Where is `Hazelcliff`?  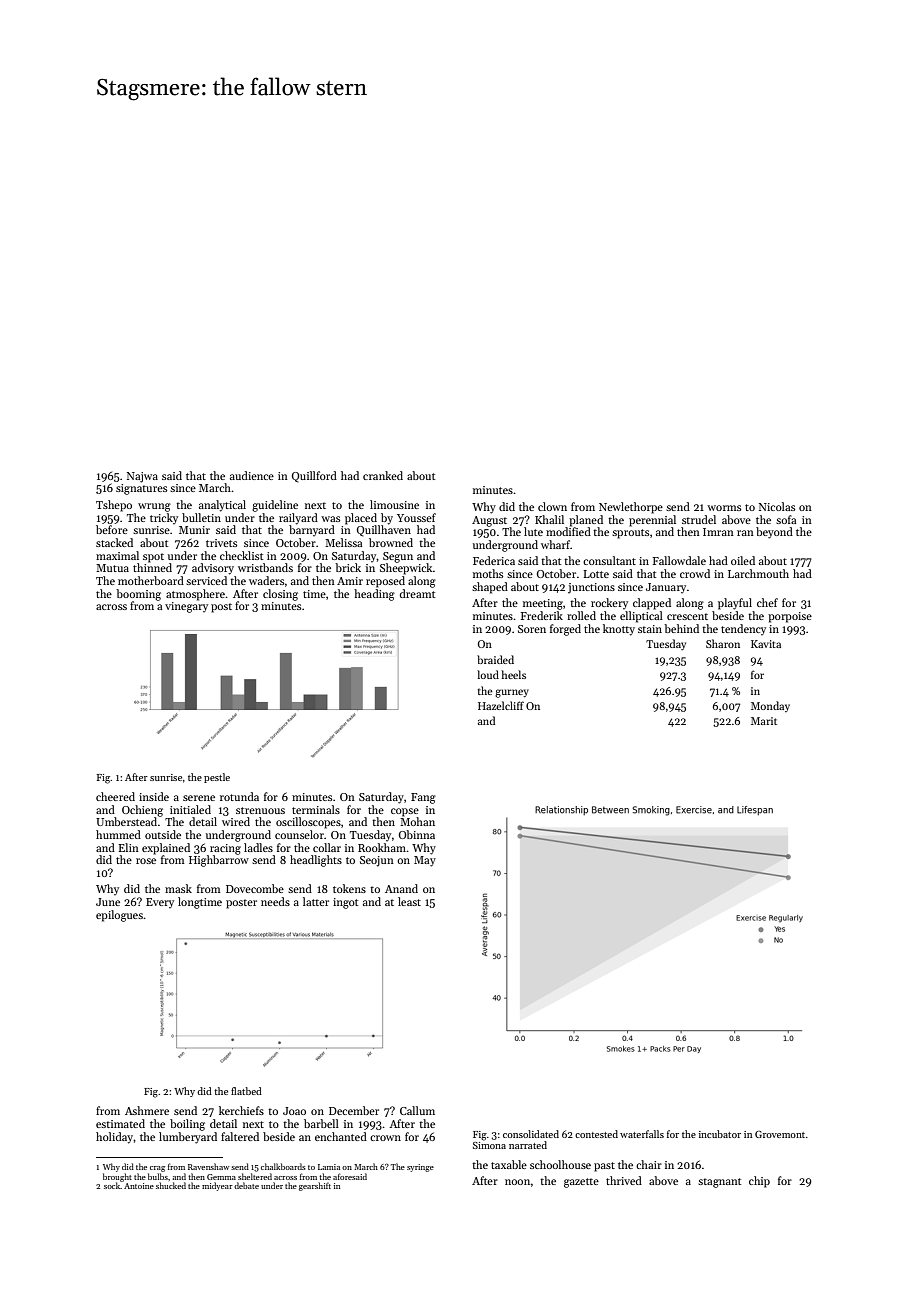
Hazelcliff is located at coordinates (501, 705).
